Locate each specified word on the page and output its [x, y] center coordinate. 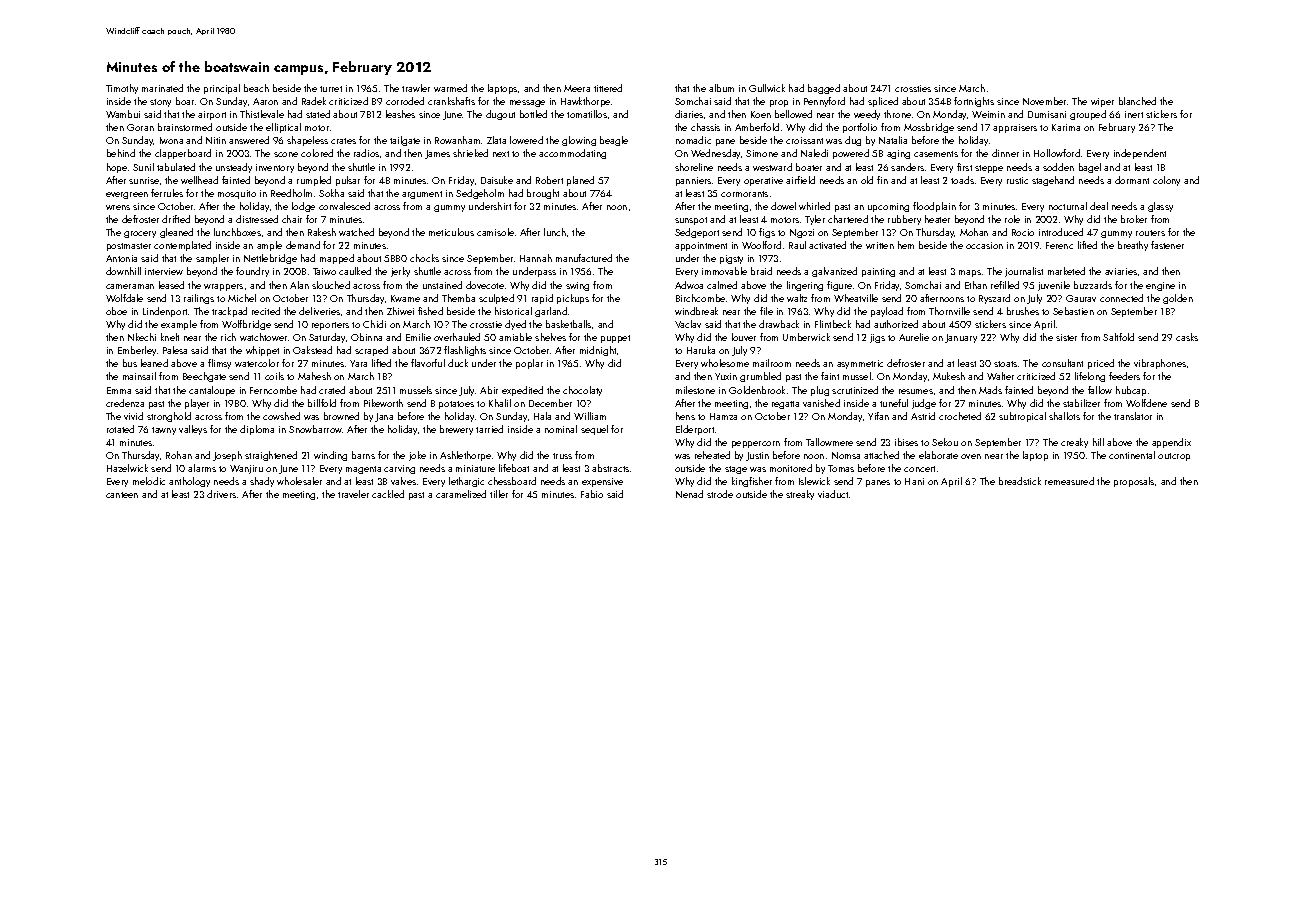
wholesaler [299, 481]
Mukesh [949, 376]
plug [820, 391]
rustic [1017, 180]
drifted [176, 219]
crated [332, 390]
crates [343, 141]
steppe [989, 169]
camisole [495, 232]
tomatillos [587, 114]
